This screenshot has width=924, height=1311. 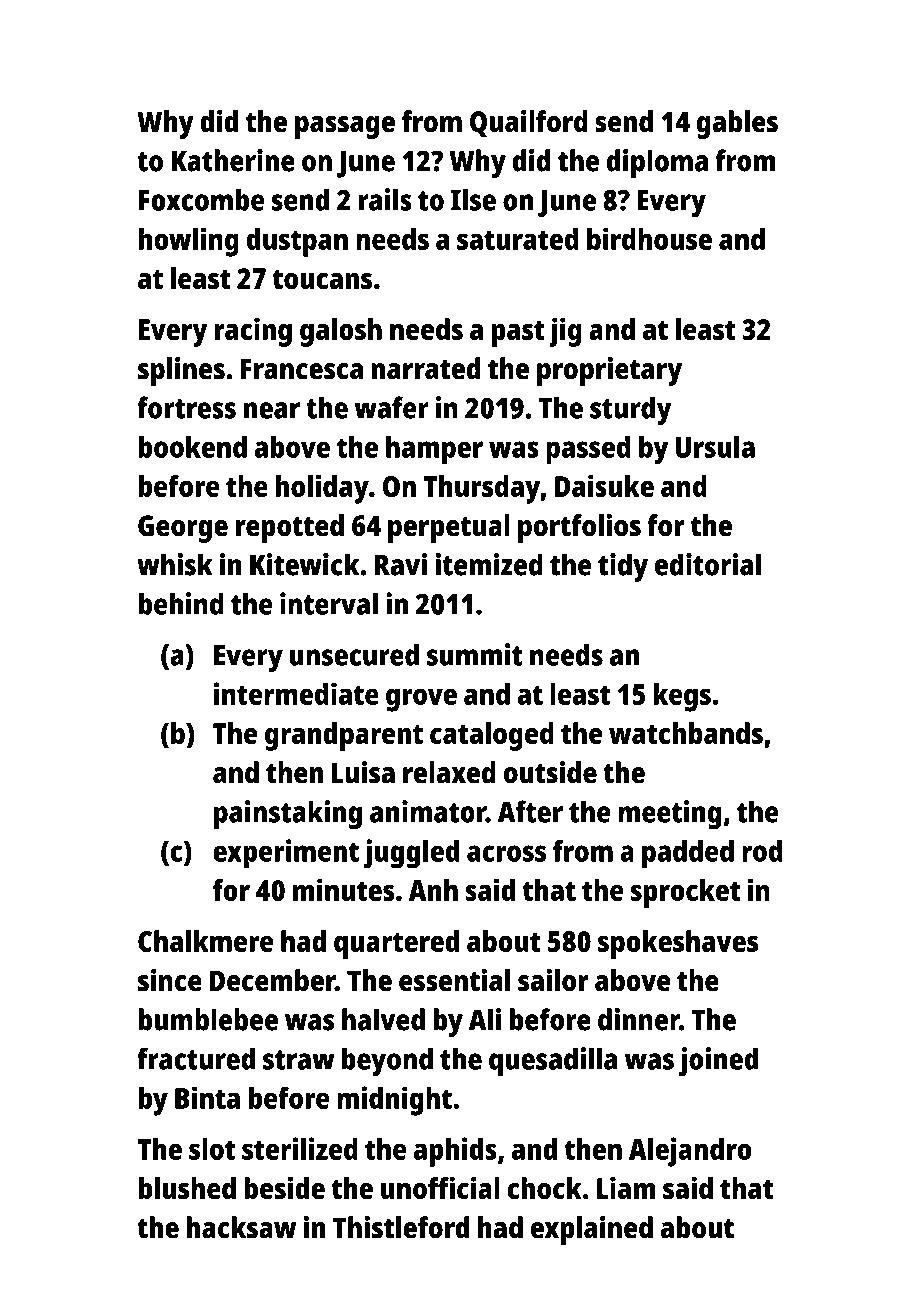 I want to click on juggled, so click(x=411, y=854).
